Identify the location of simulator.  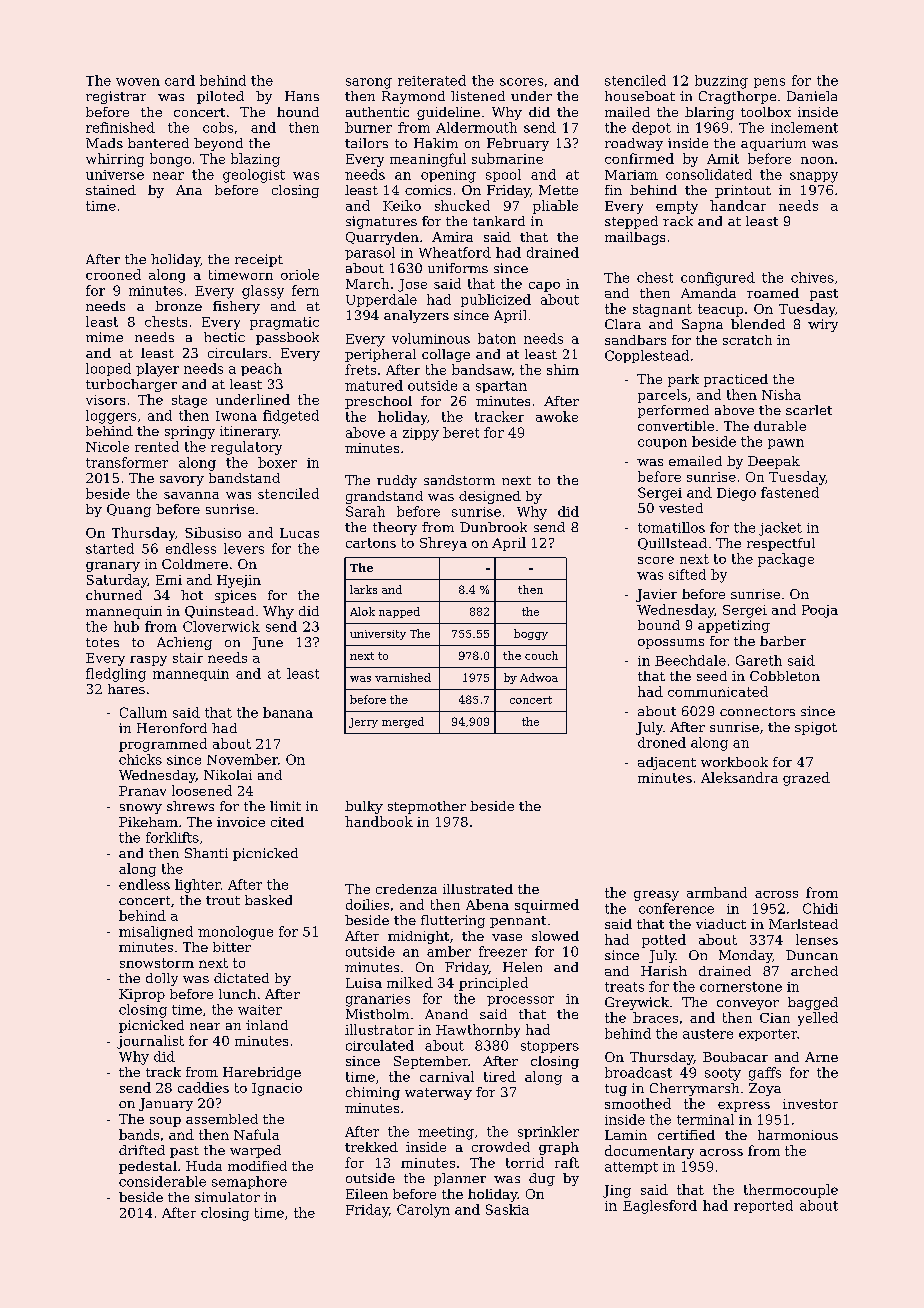
(227, 1197).
